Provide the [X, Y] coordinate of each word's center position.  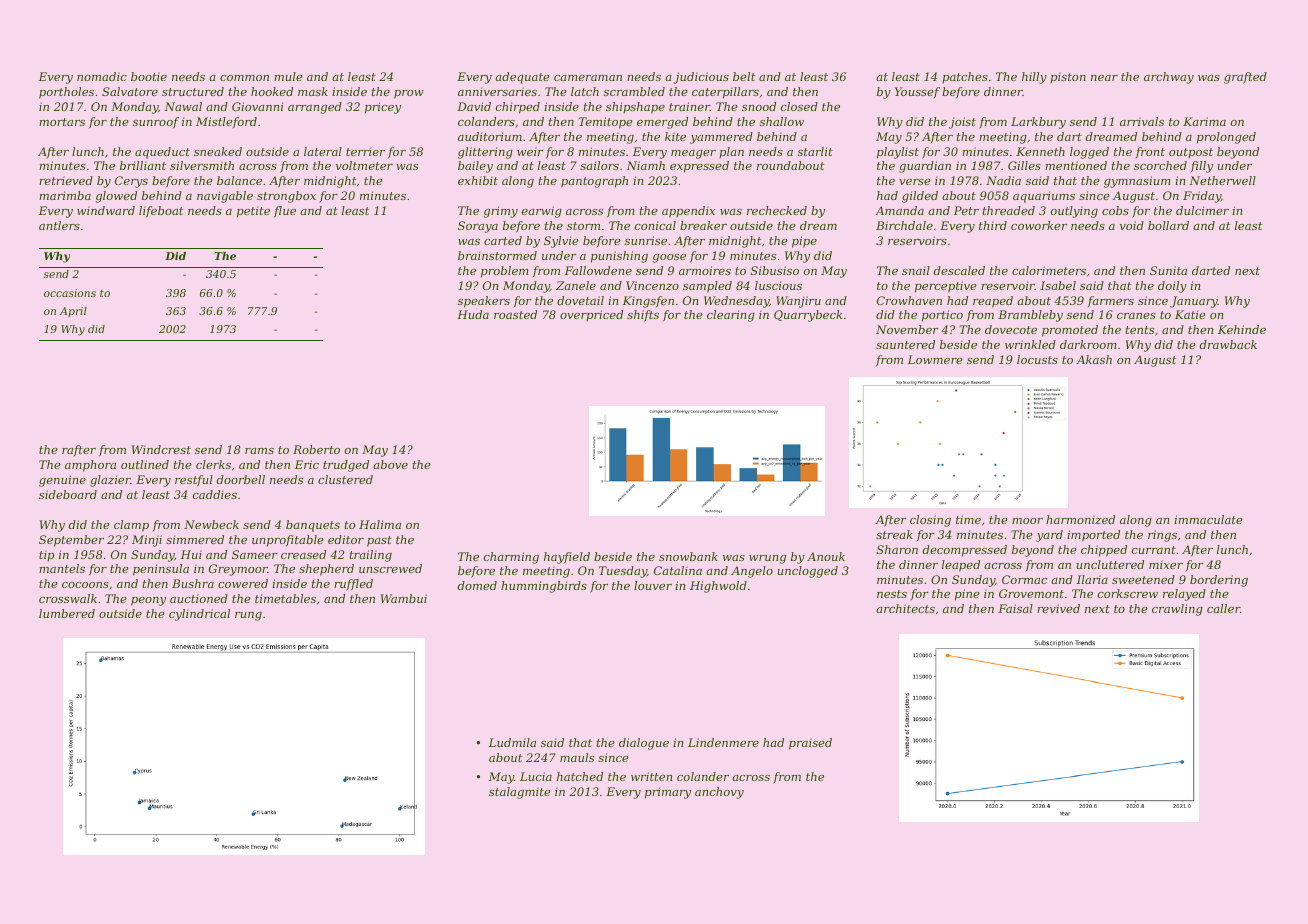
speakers [484, 302]
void [1132, 225]
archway [1169, 78]
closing [930, 521]
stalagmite [520, 793]
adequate [522, 78]
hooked [272, 91]
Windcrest [161, 449]
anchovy [719, 793]
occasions [70, 293]
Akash [1094, 359]
